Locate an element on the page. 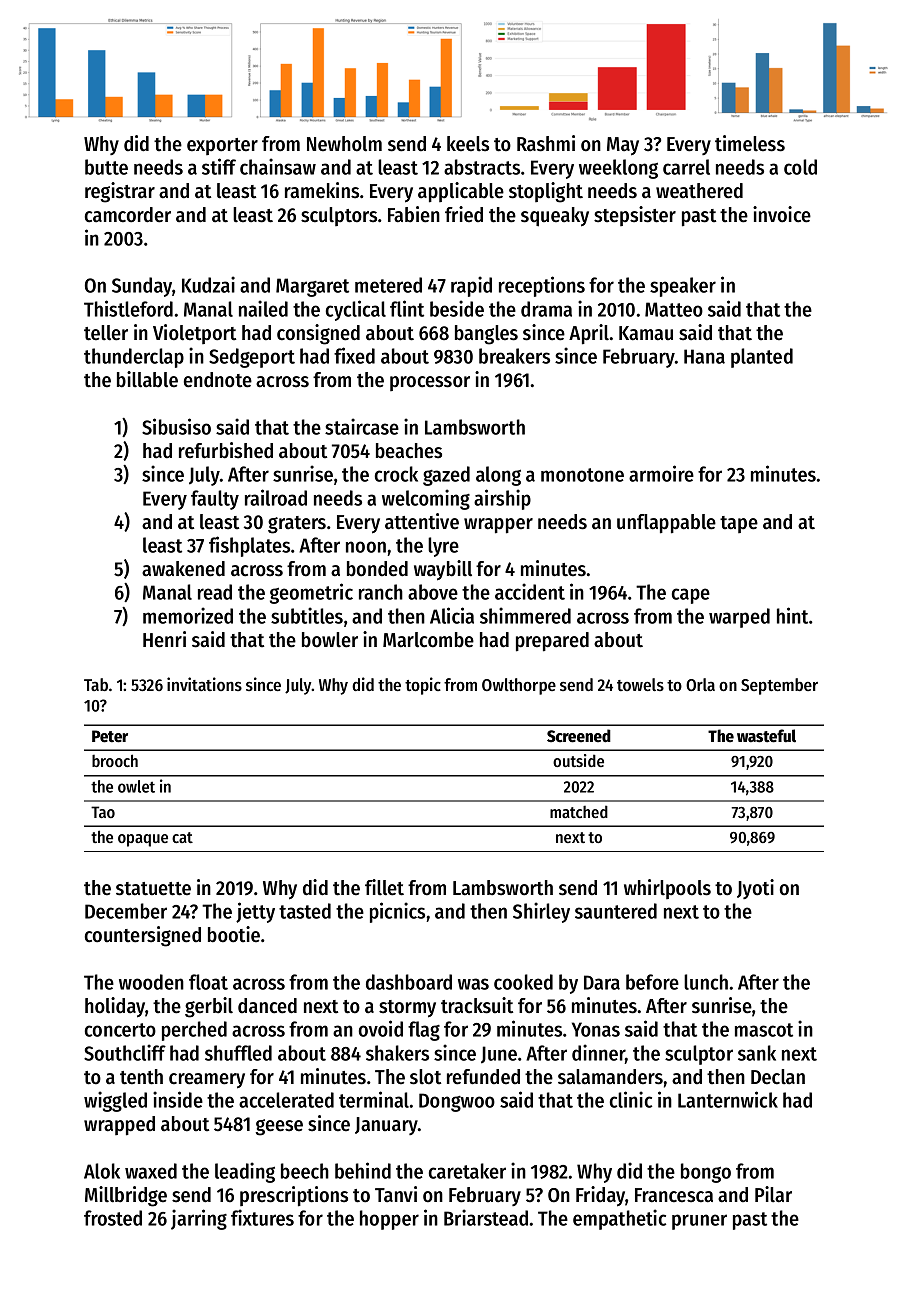 Image resolution: width=908 pixels, height=1316 pixels. beside is located at coordinates (457, 308).
